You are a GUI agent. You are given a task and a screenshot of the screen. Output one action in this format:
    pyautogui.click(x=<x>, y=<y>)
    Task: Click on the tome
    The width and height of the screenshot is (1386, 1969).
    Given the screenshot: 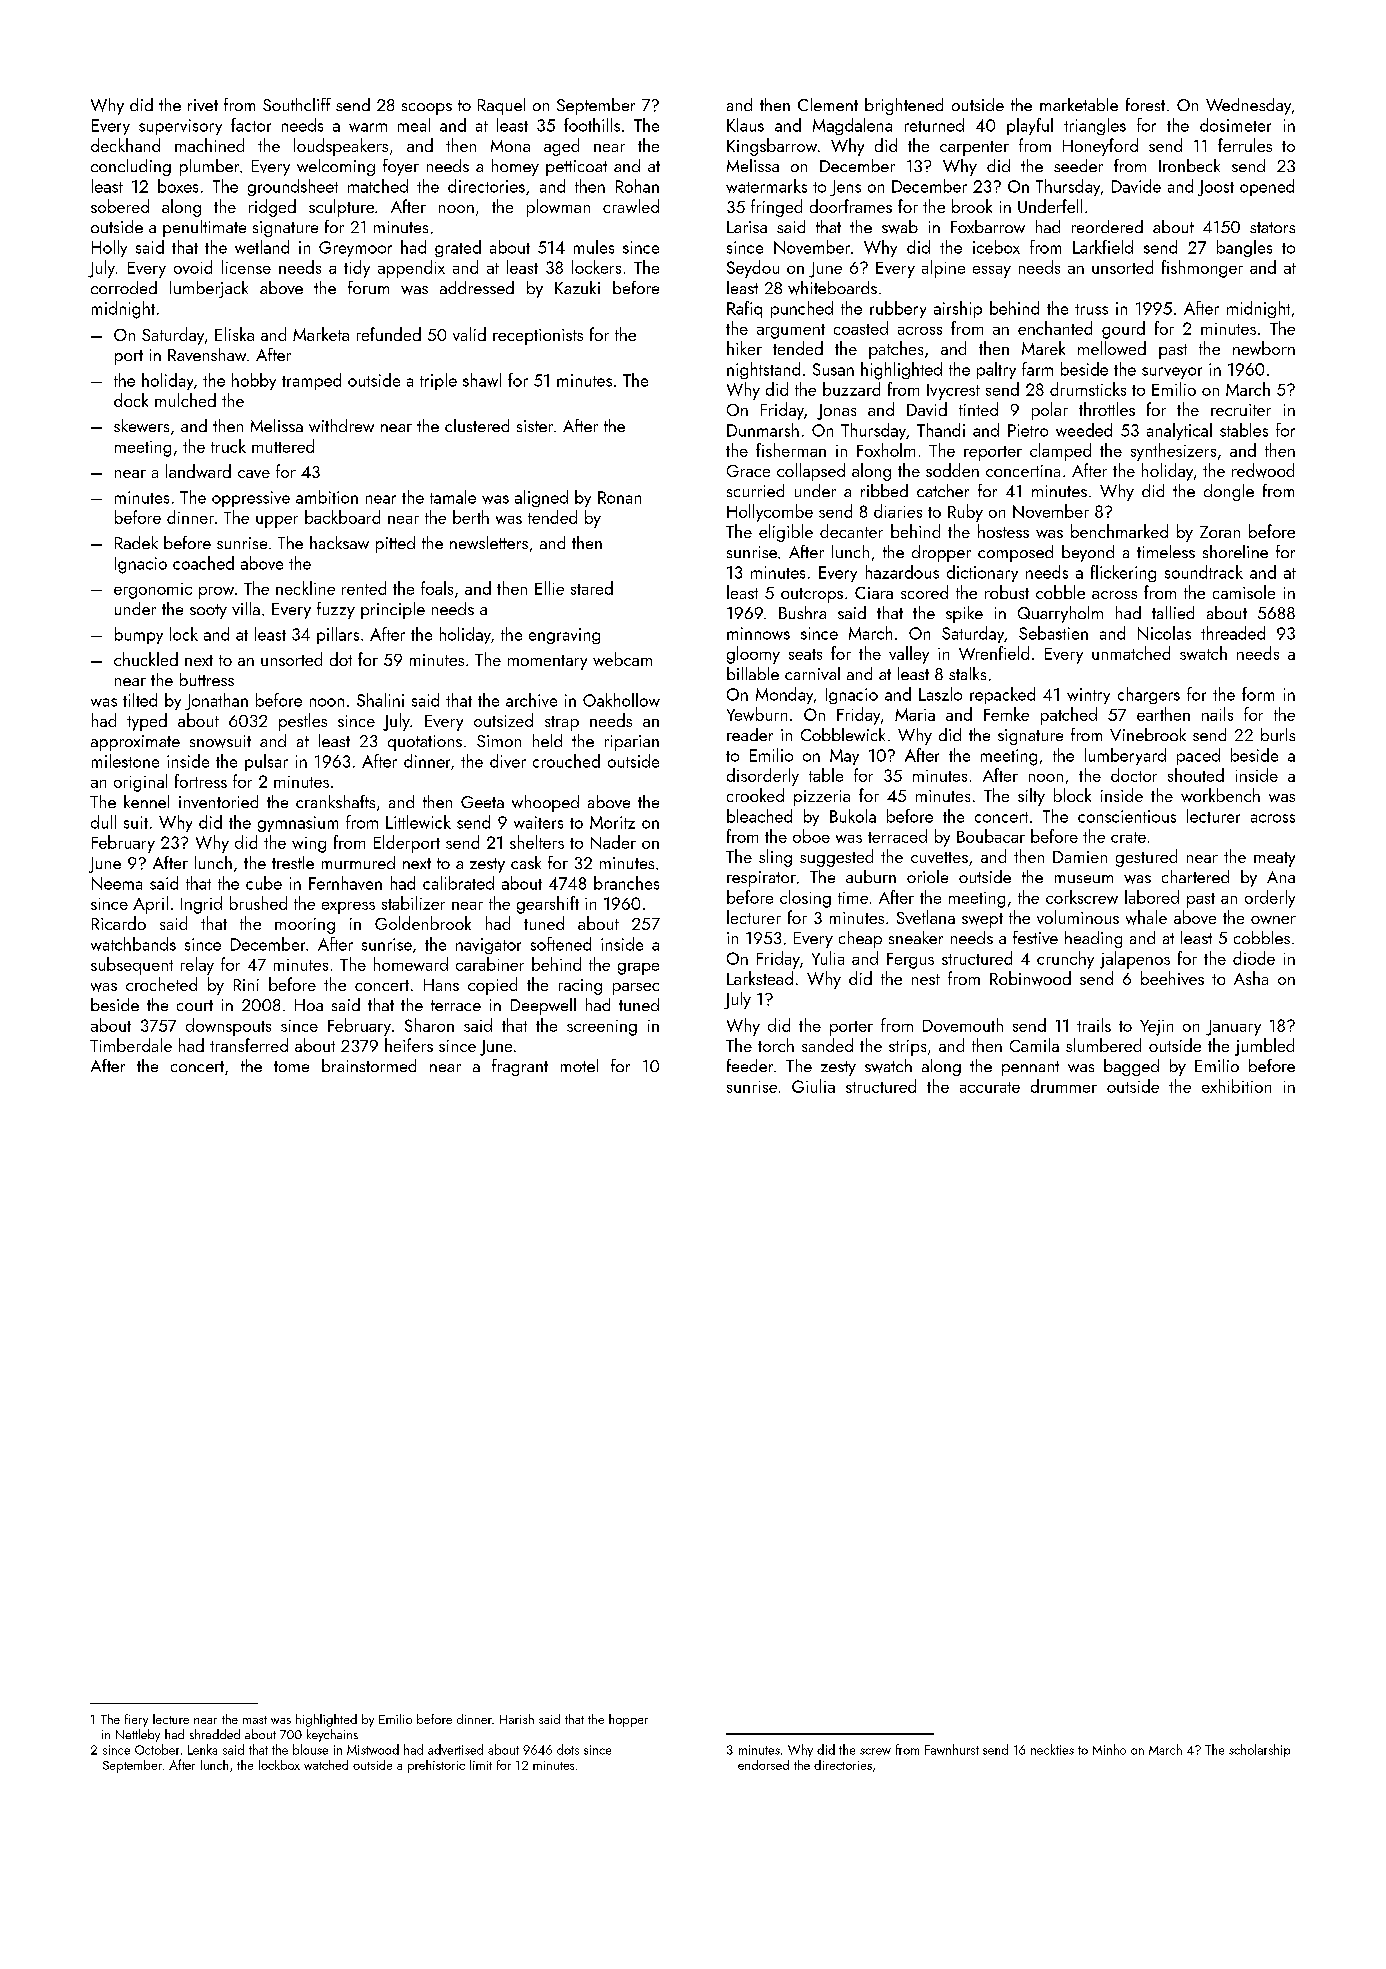 What is the action you would take?
    pyautogui.click(x=291, y=1066)
